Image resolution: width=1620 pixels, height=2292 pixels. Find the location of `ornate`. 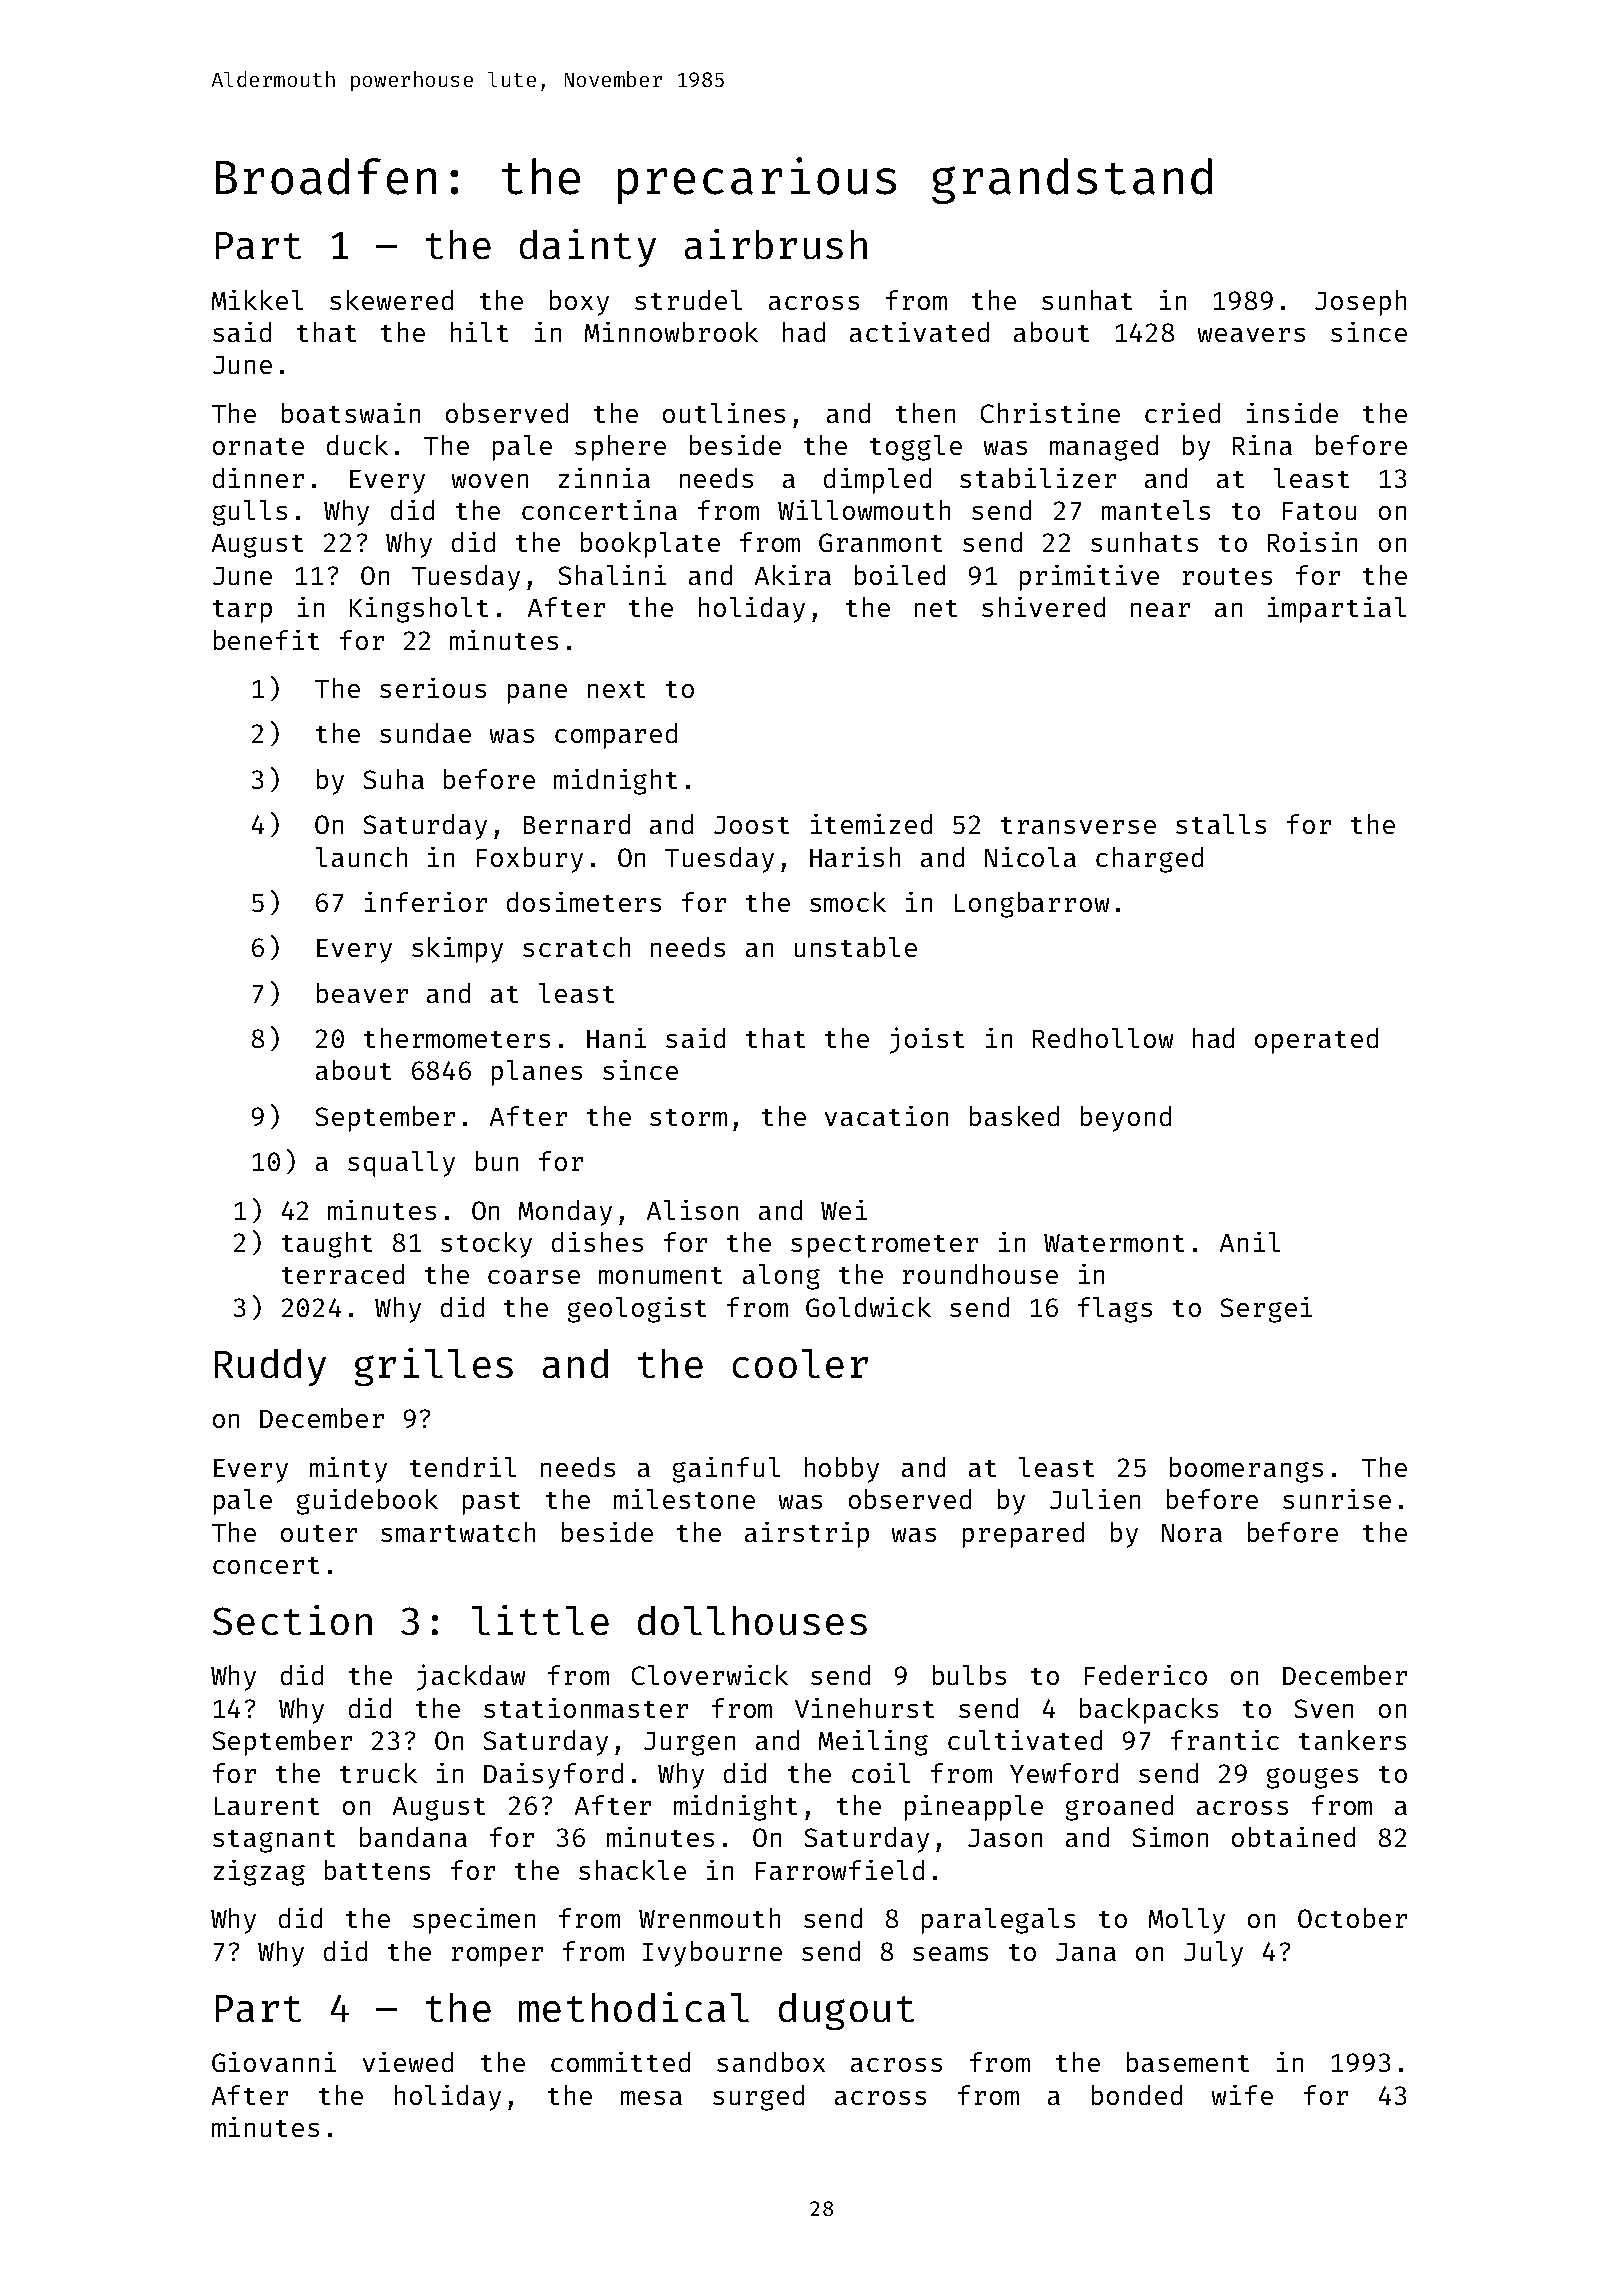

ornate is located at coordinates (258, 446).
